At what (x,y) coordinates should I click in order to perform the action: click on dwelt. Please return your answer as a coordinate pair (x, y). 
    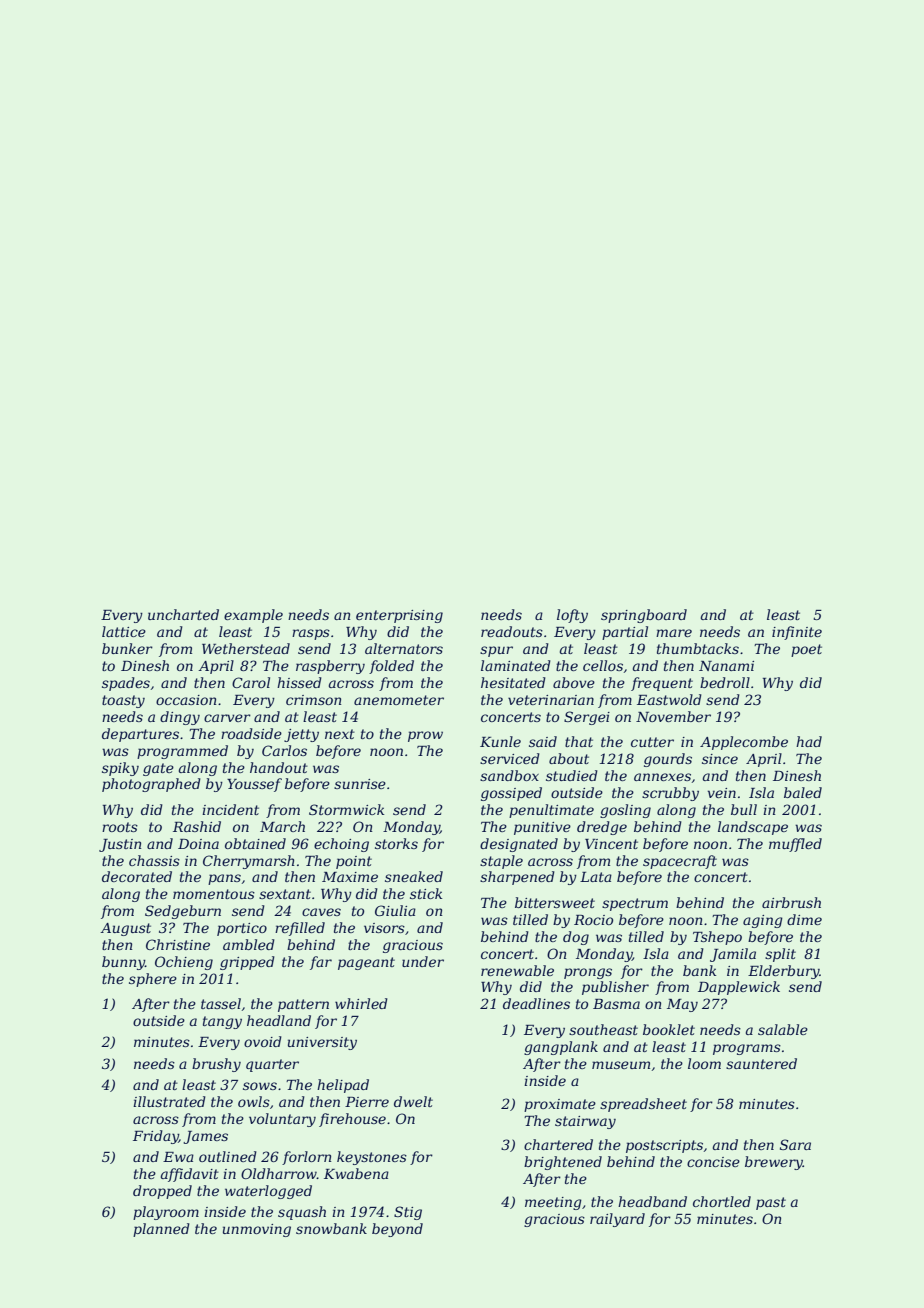
    Looking at the image, I should click on (413, 1101).
